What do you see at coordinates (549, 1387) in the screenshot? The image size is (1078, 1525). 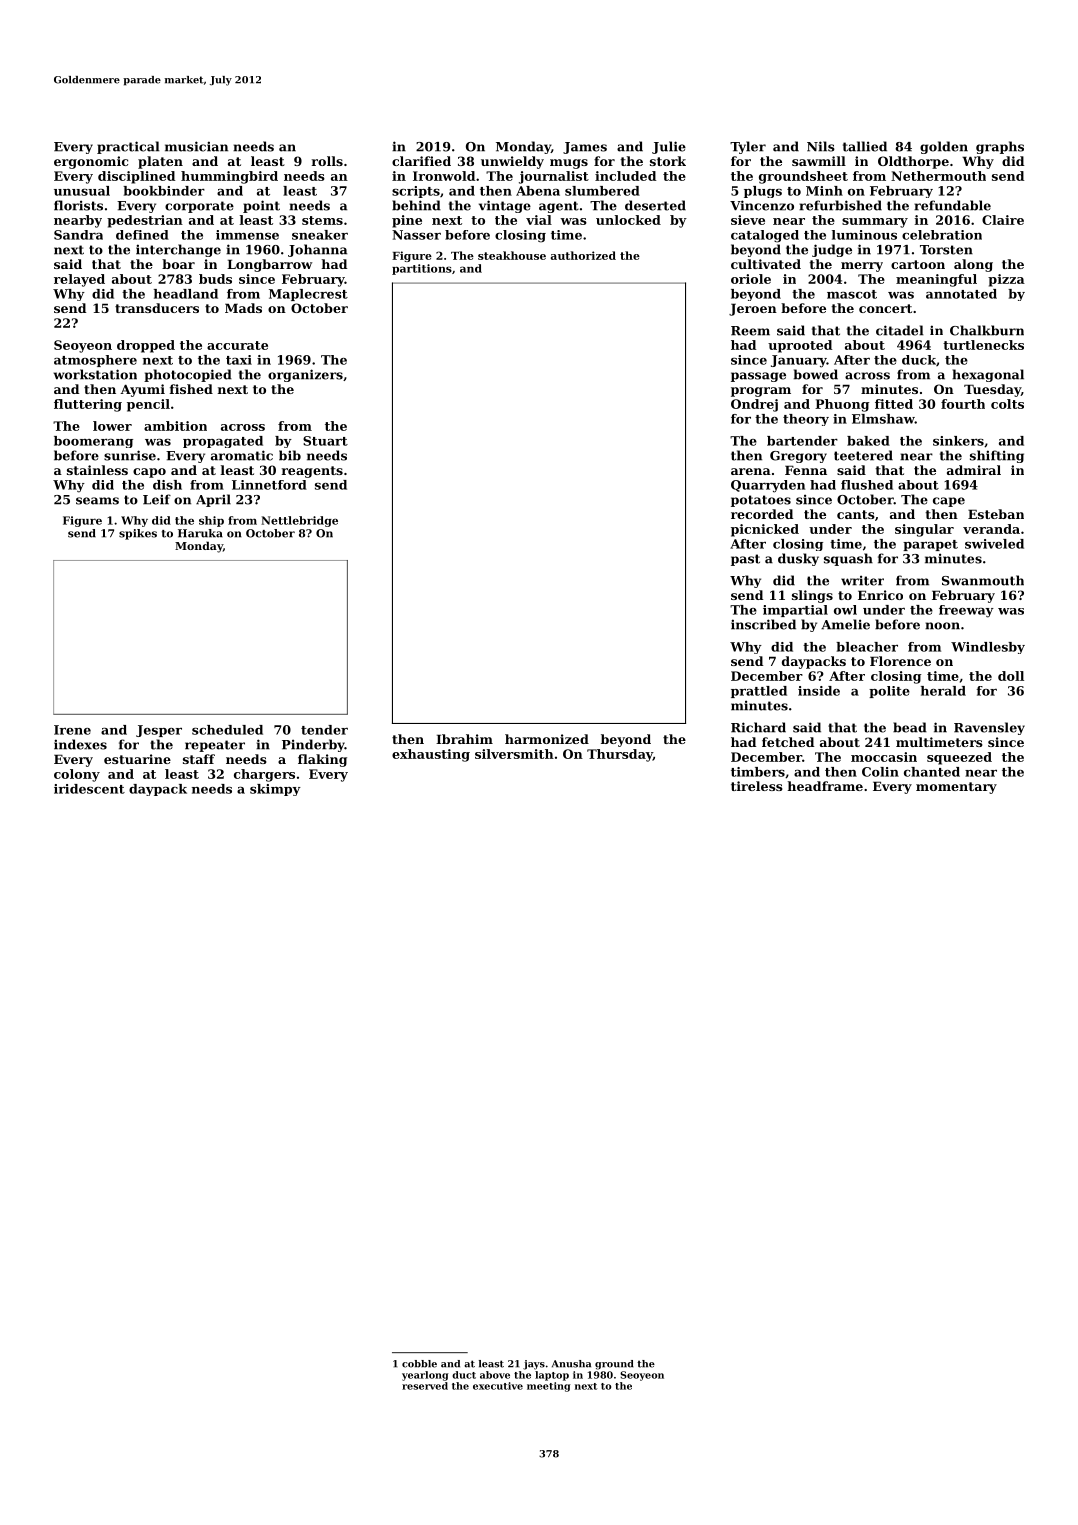 I see `meeting` at bounding box center [549, 1387].
